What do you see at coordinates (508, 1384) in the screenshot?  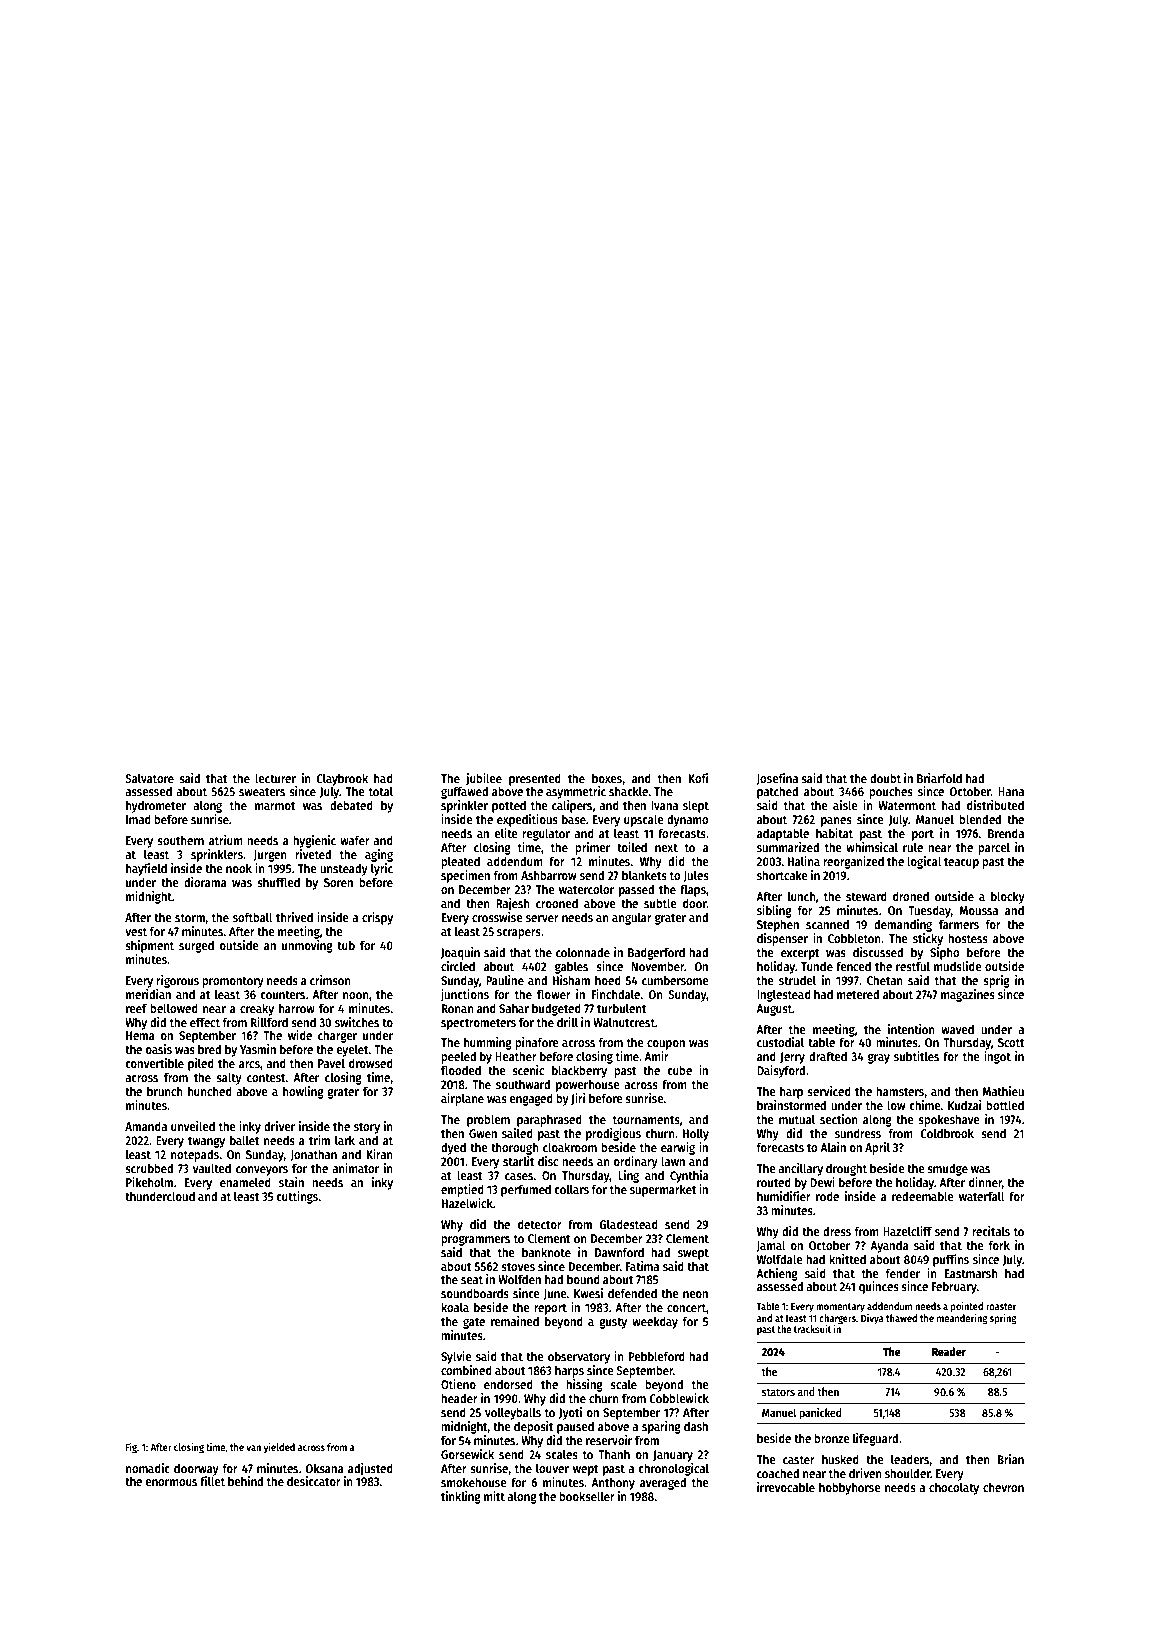 I see `endorsed` at bounding box center [508, 1384].
